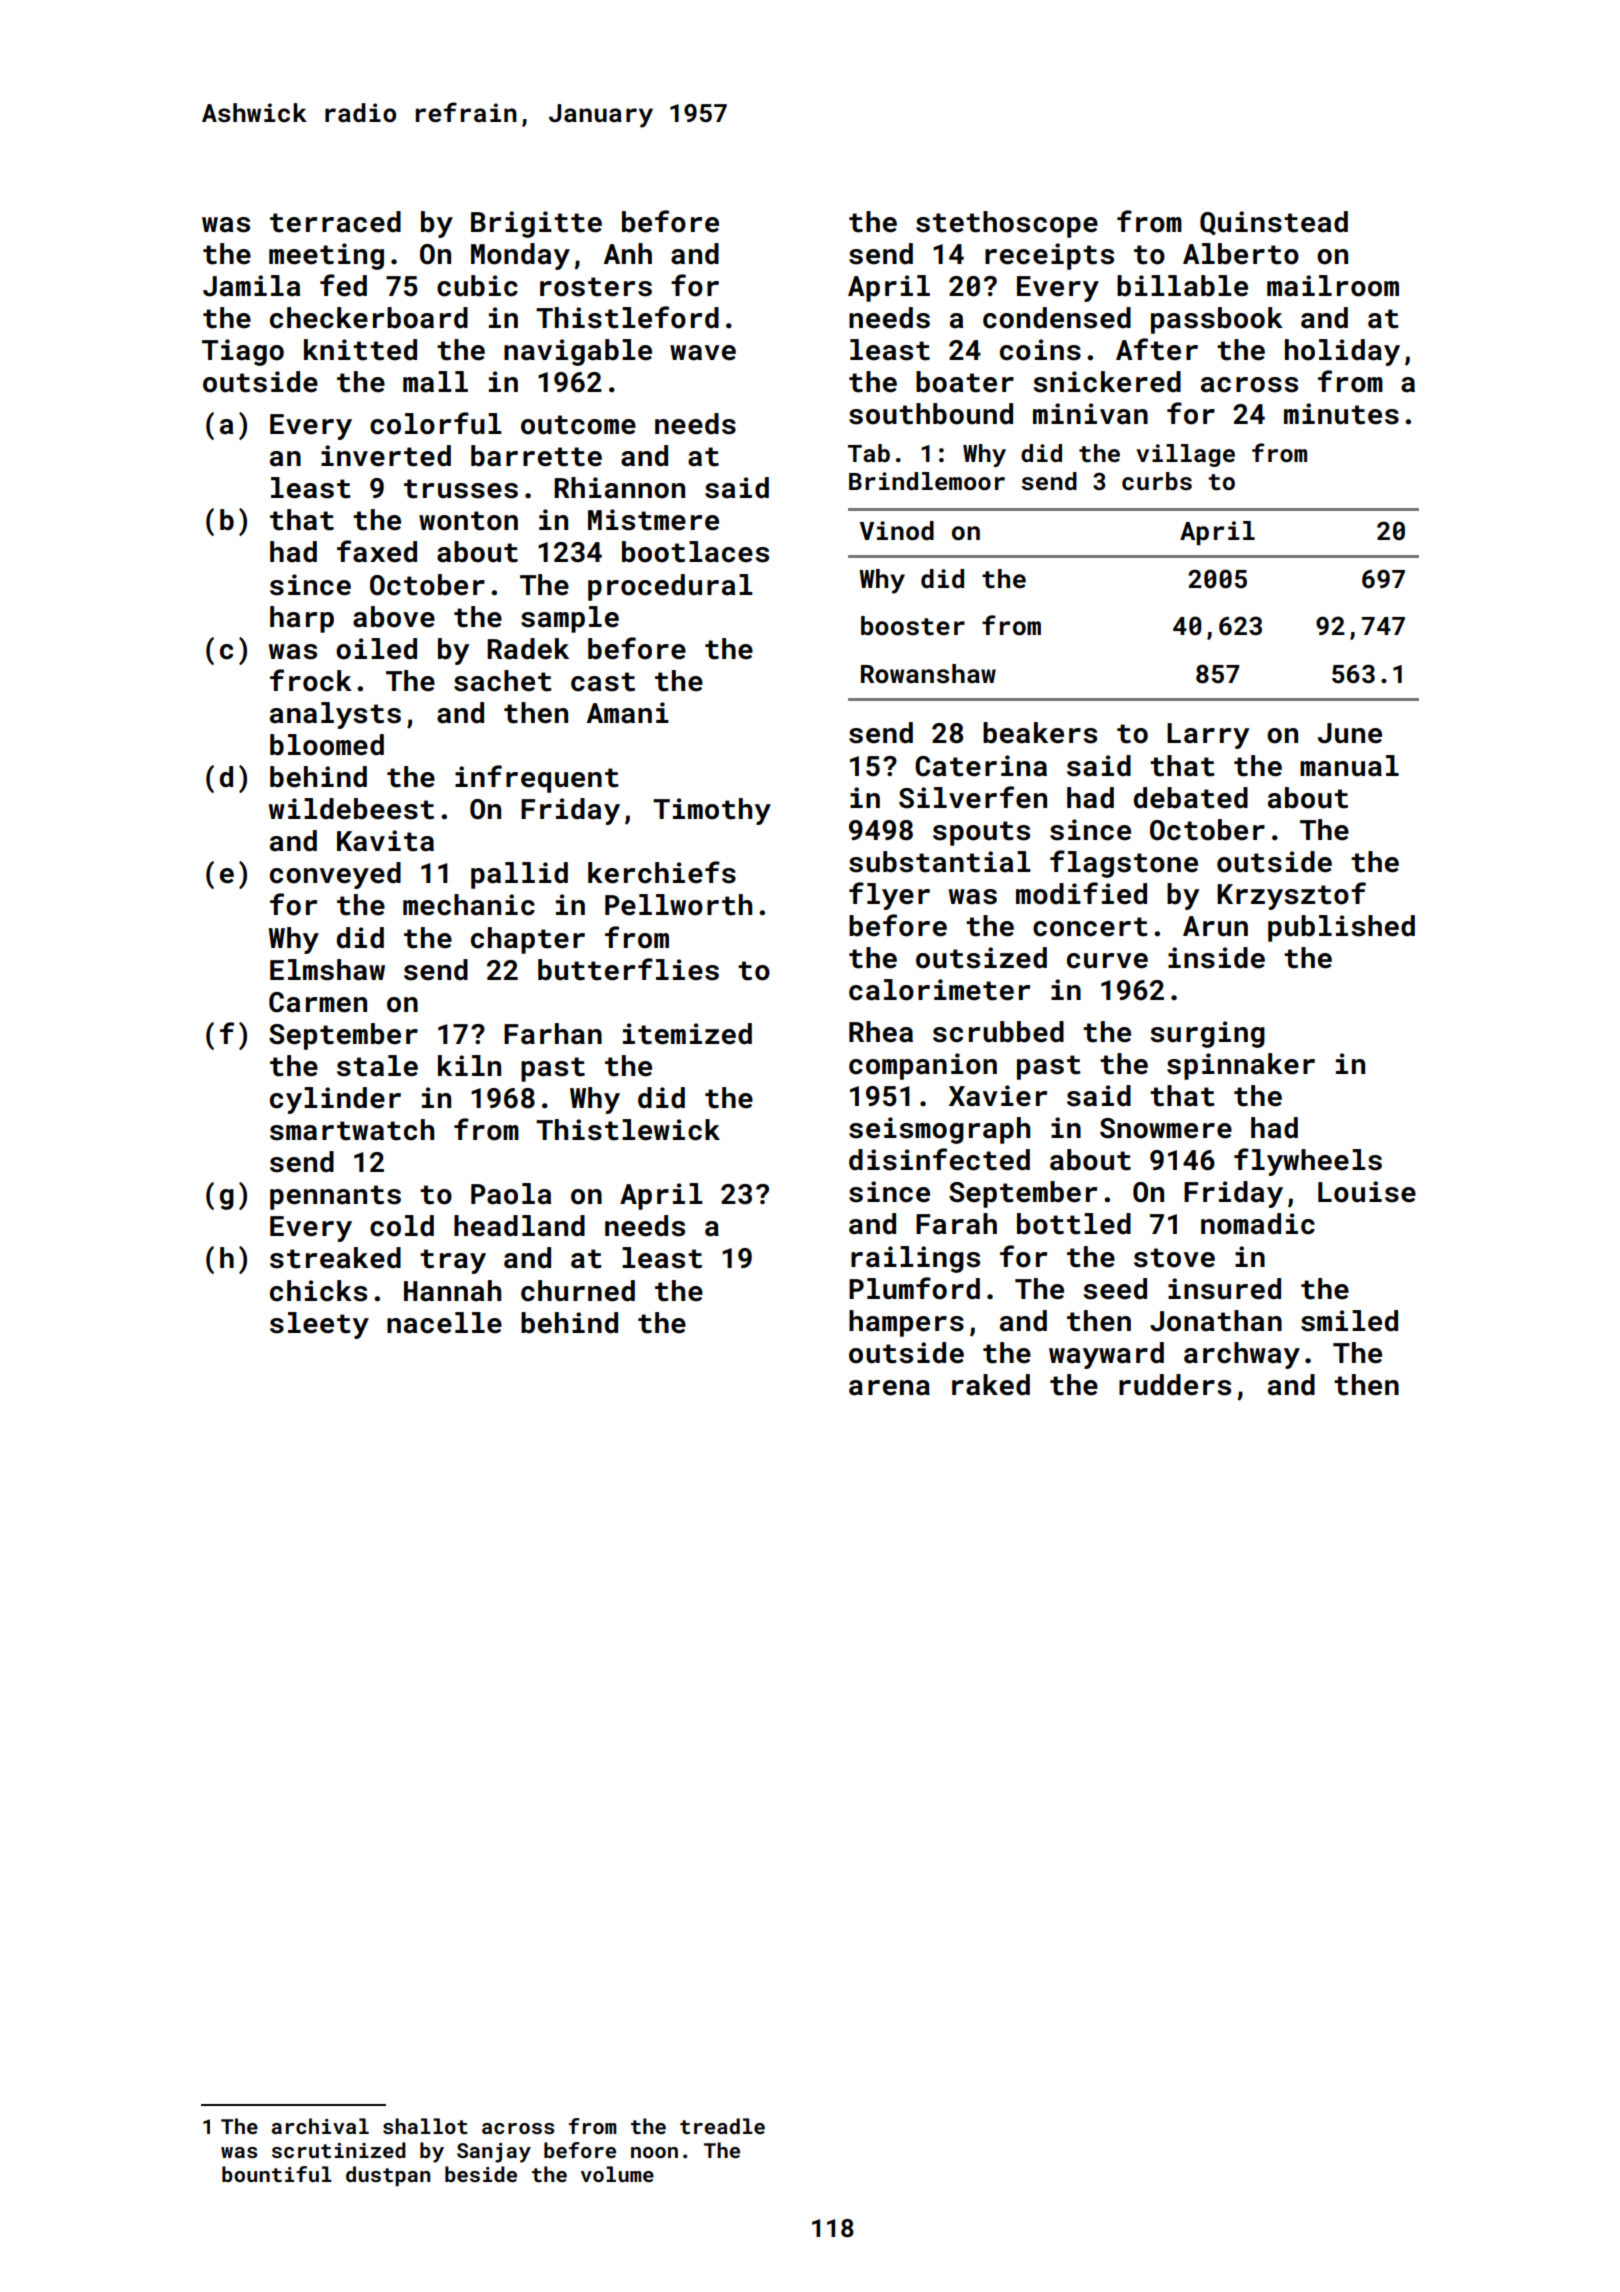 This screenshot has height=2292, width=1620. What do you see at coordinates (914, 1288) in the screenshot?
I see `Plumford` at bounding box center [914, 1288].
